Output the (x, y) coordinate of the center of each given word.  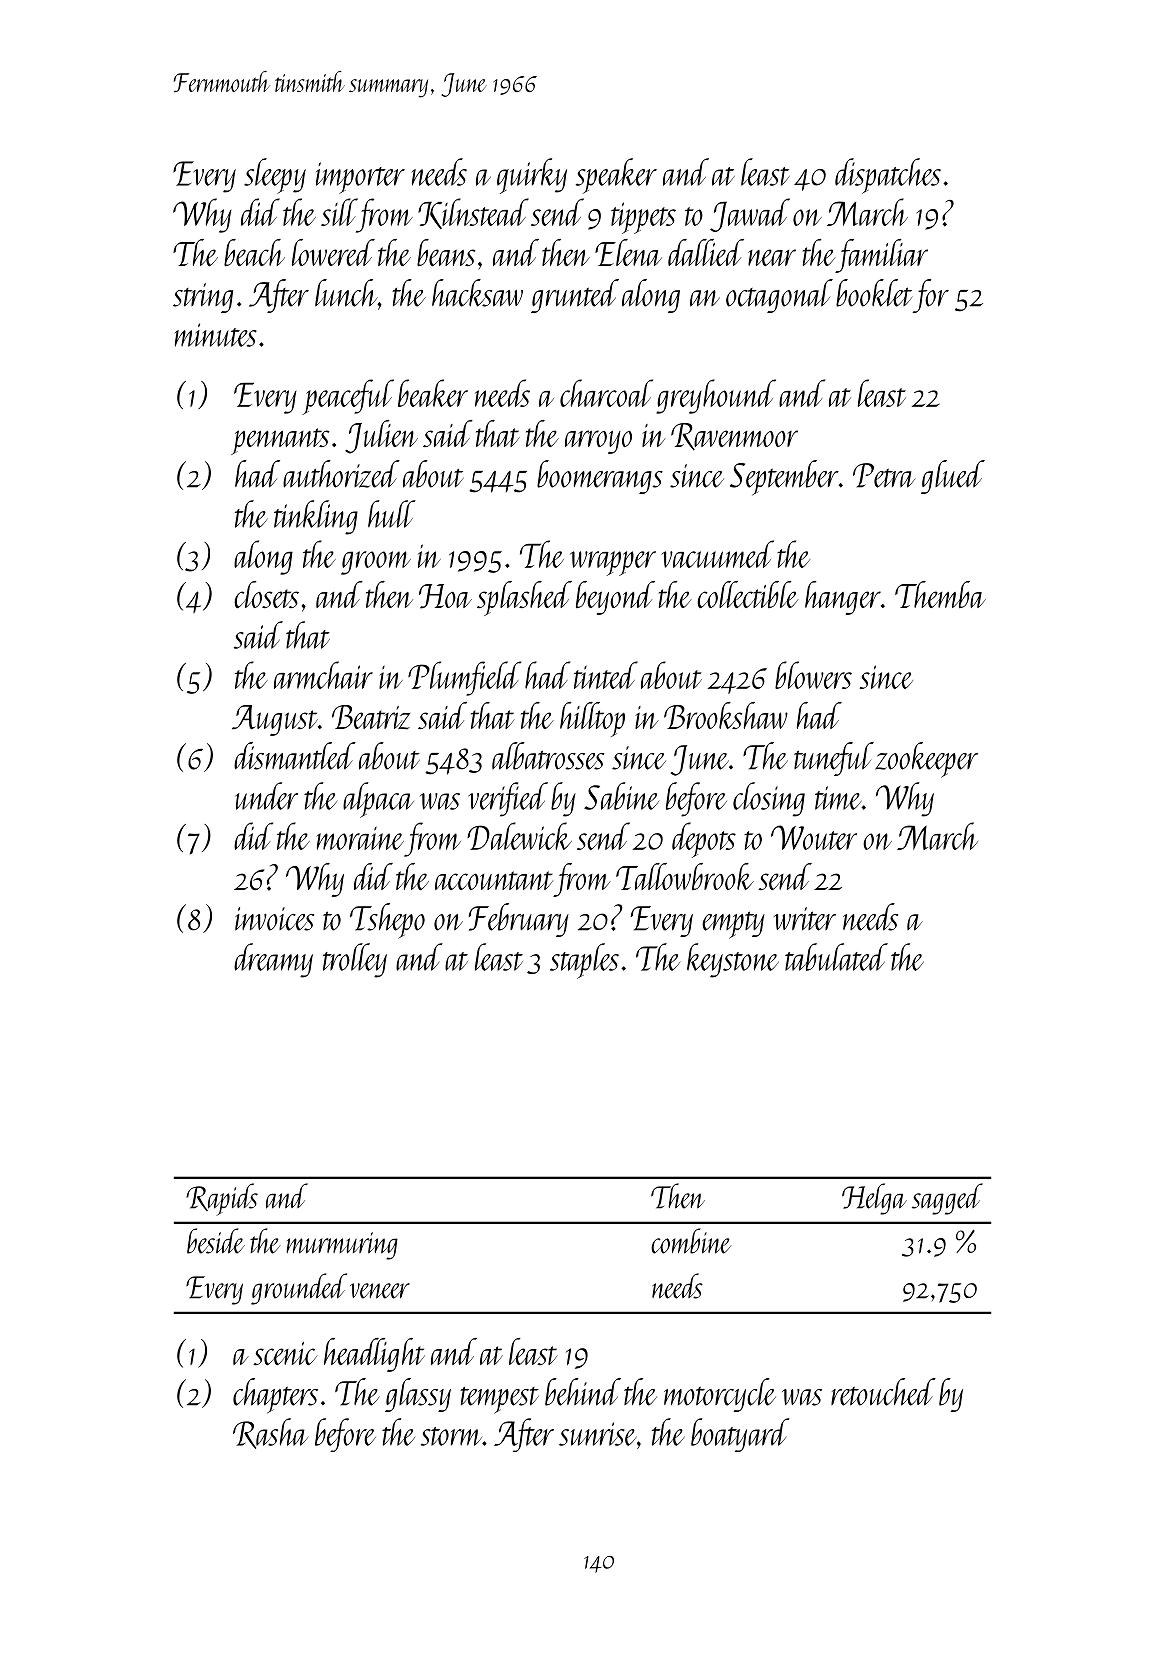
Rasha (270, 1433)
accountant (494, 880)
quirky (532, 176)
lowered (333, 252)
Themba (940, 594)
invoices (274, 919)
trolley (355, 960)
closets (266, 594)
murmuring (342, 1246)
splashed (524, 598)
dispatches (888, 176)
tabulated (836, 957)
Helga (874, 1199)
